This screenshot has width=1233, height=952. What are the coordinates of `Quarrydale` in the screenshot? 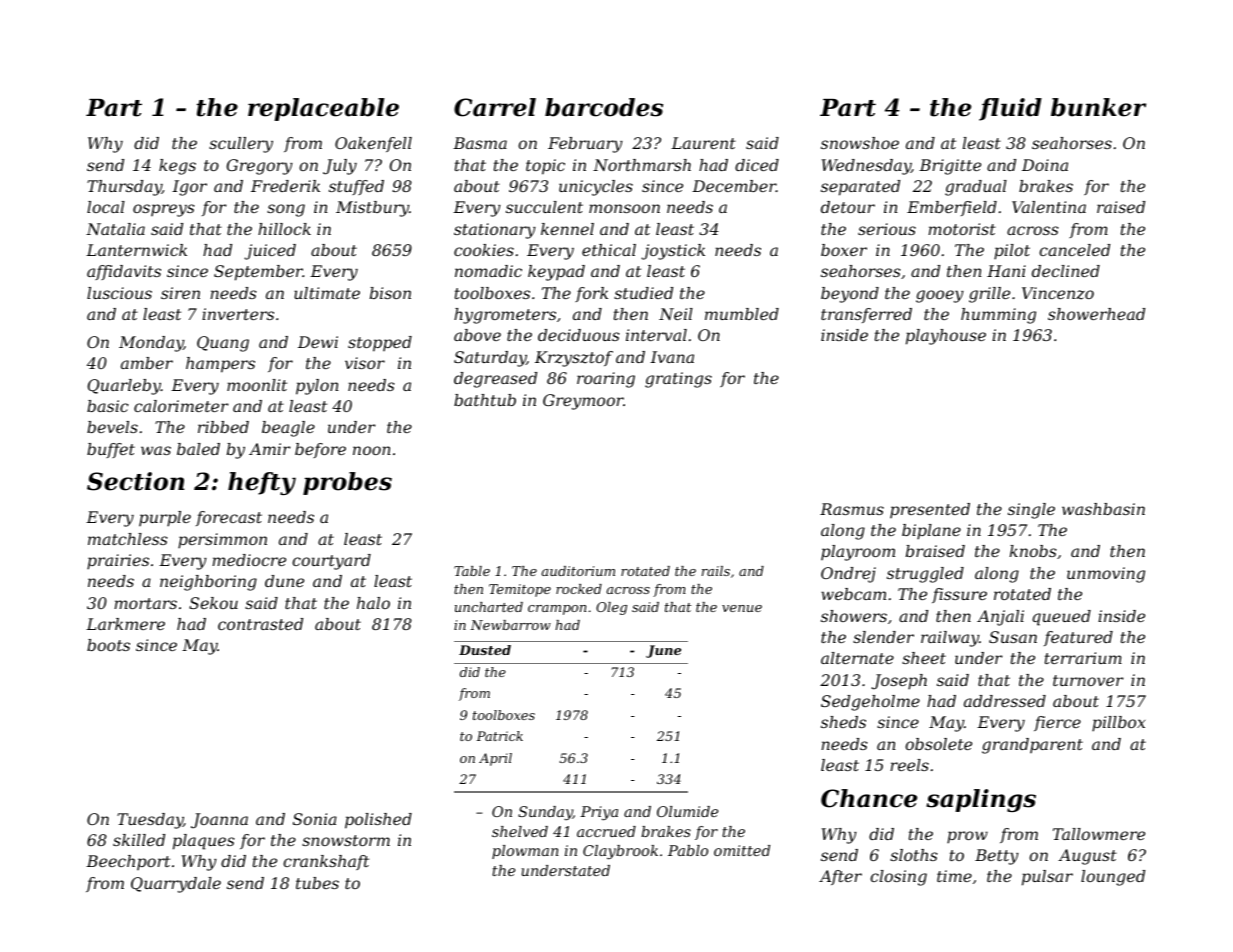 It's located at (176, 885).
